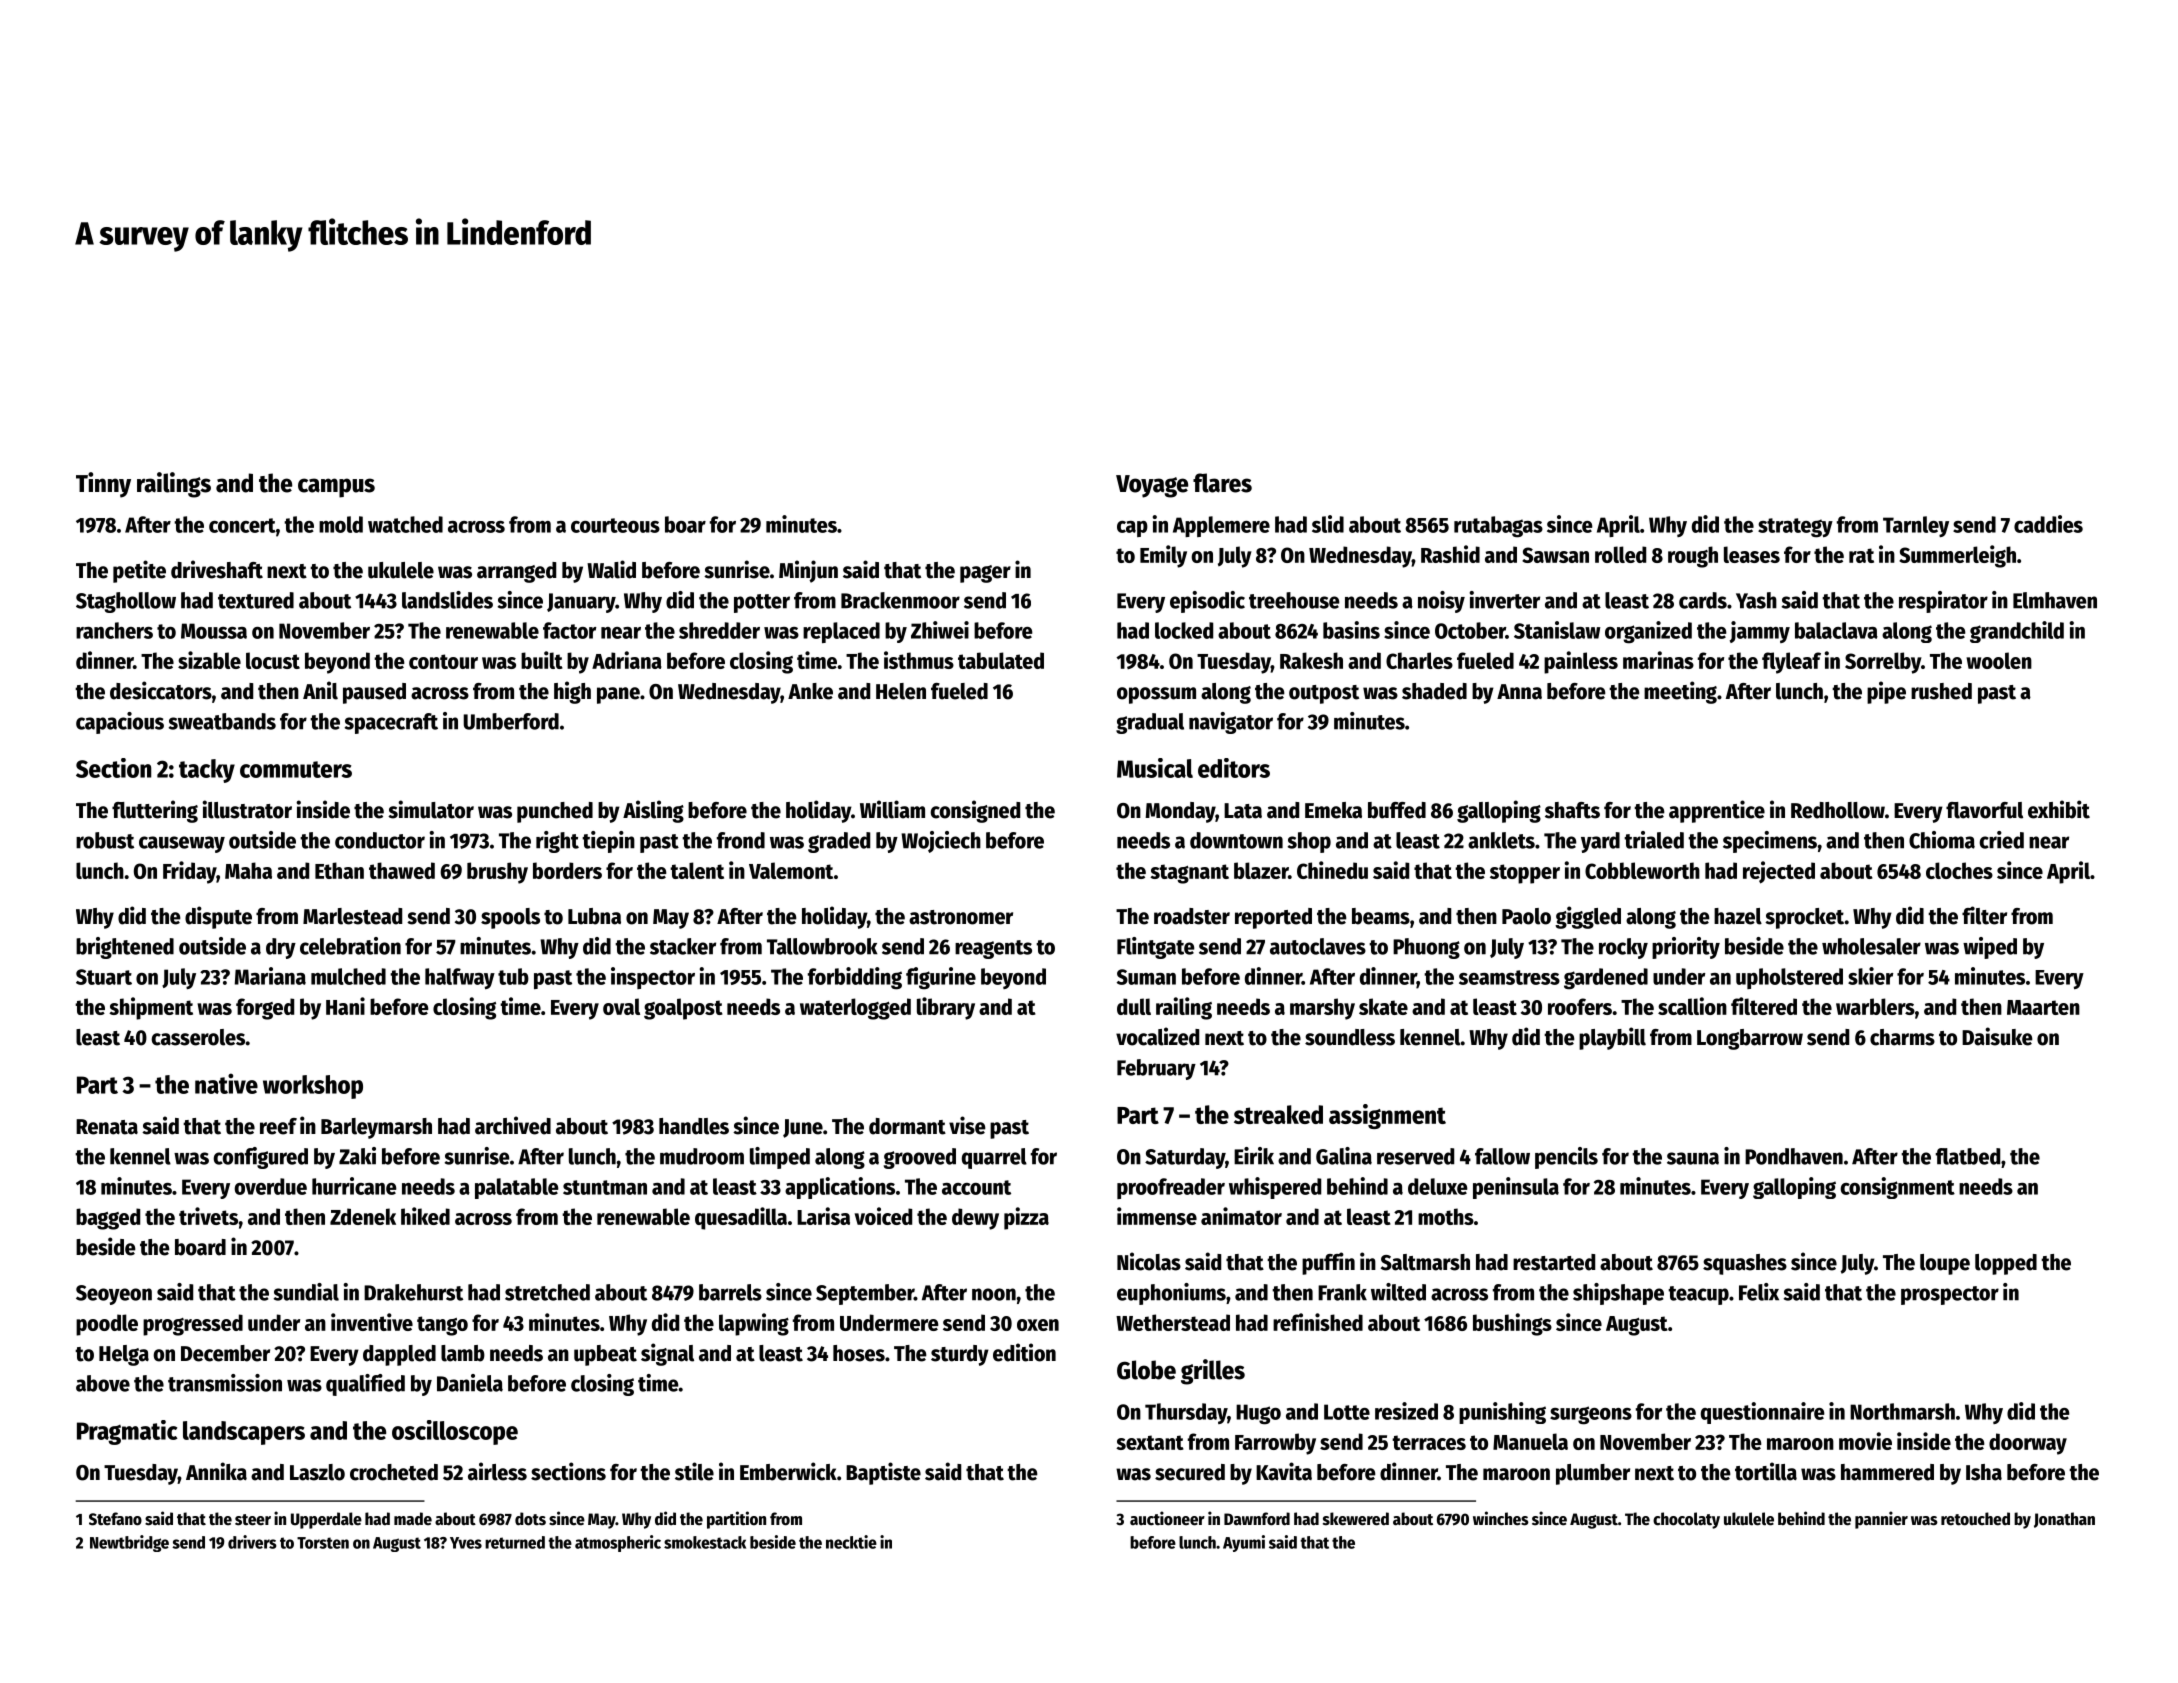 The height and width of the page is (1683, 2178). What do you see at coordinates (2059, 809) in the page?
I see `exhibit` at bounding box center [2059, 809].
